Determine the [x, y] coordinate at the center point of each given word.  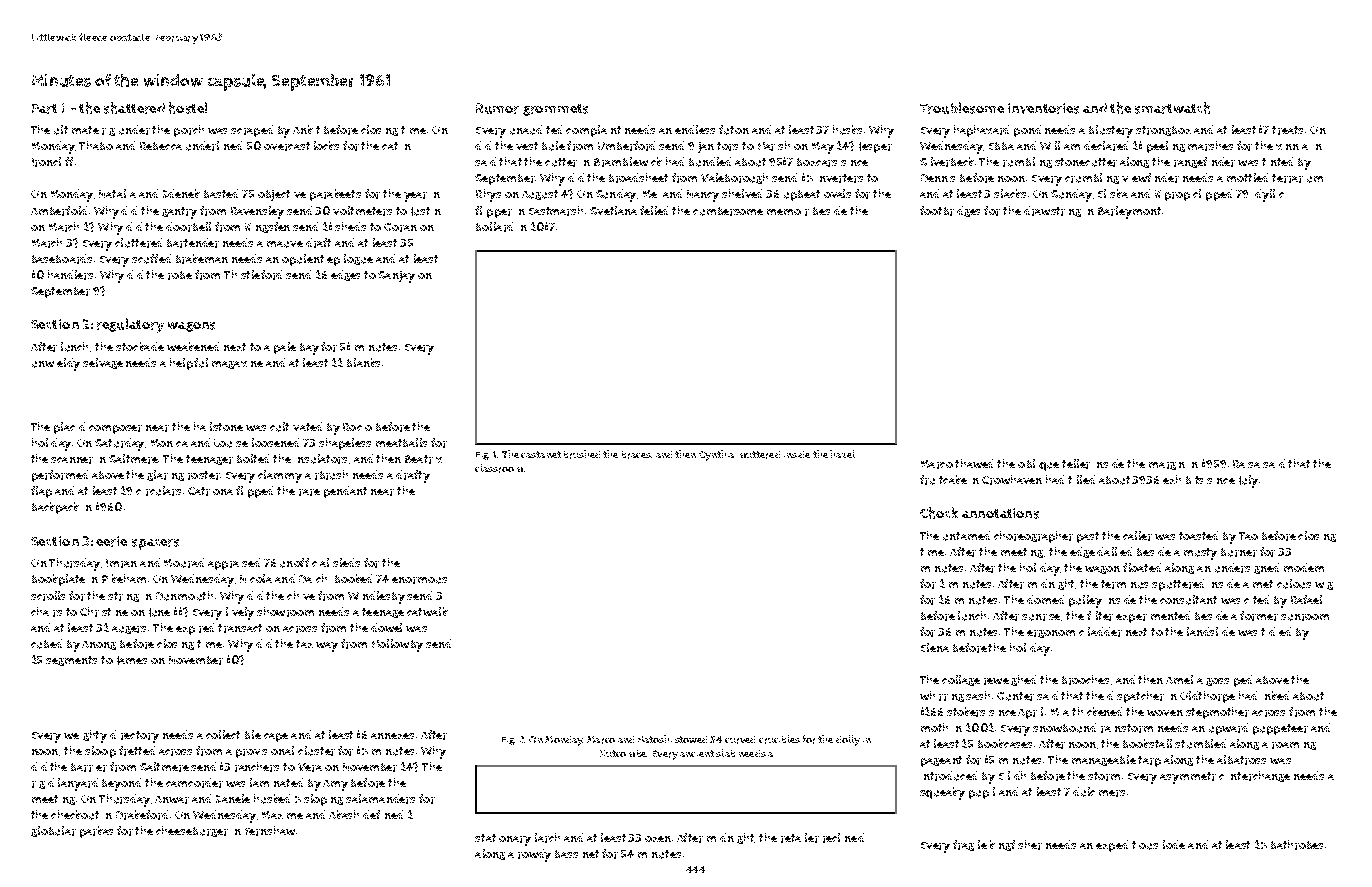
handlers [70, 275]
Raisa [1246, 464]
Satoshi [655, 739]
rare [309, 492]
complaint [593, 131]
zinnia [1292, 147]
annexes [392, 736]
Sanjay [396, 277]
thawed [974, 463]
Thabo [96, 145]
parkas [96, 832]
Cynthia [716, 455]
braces [636, 455]
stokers [966, 712]
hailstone [218, 426]
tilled [1081, 479]
